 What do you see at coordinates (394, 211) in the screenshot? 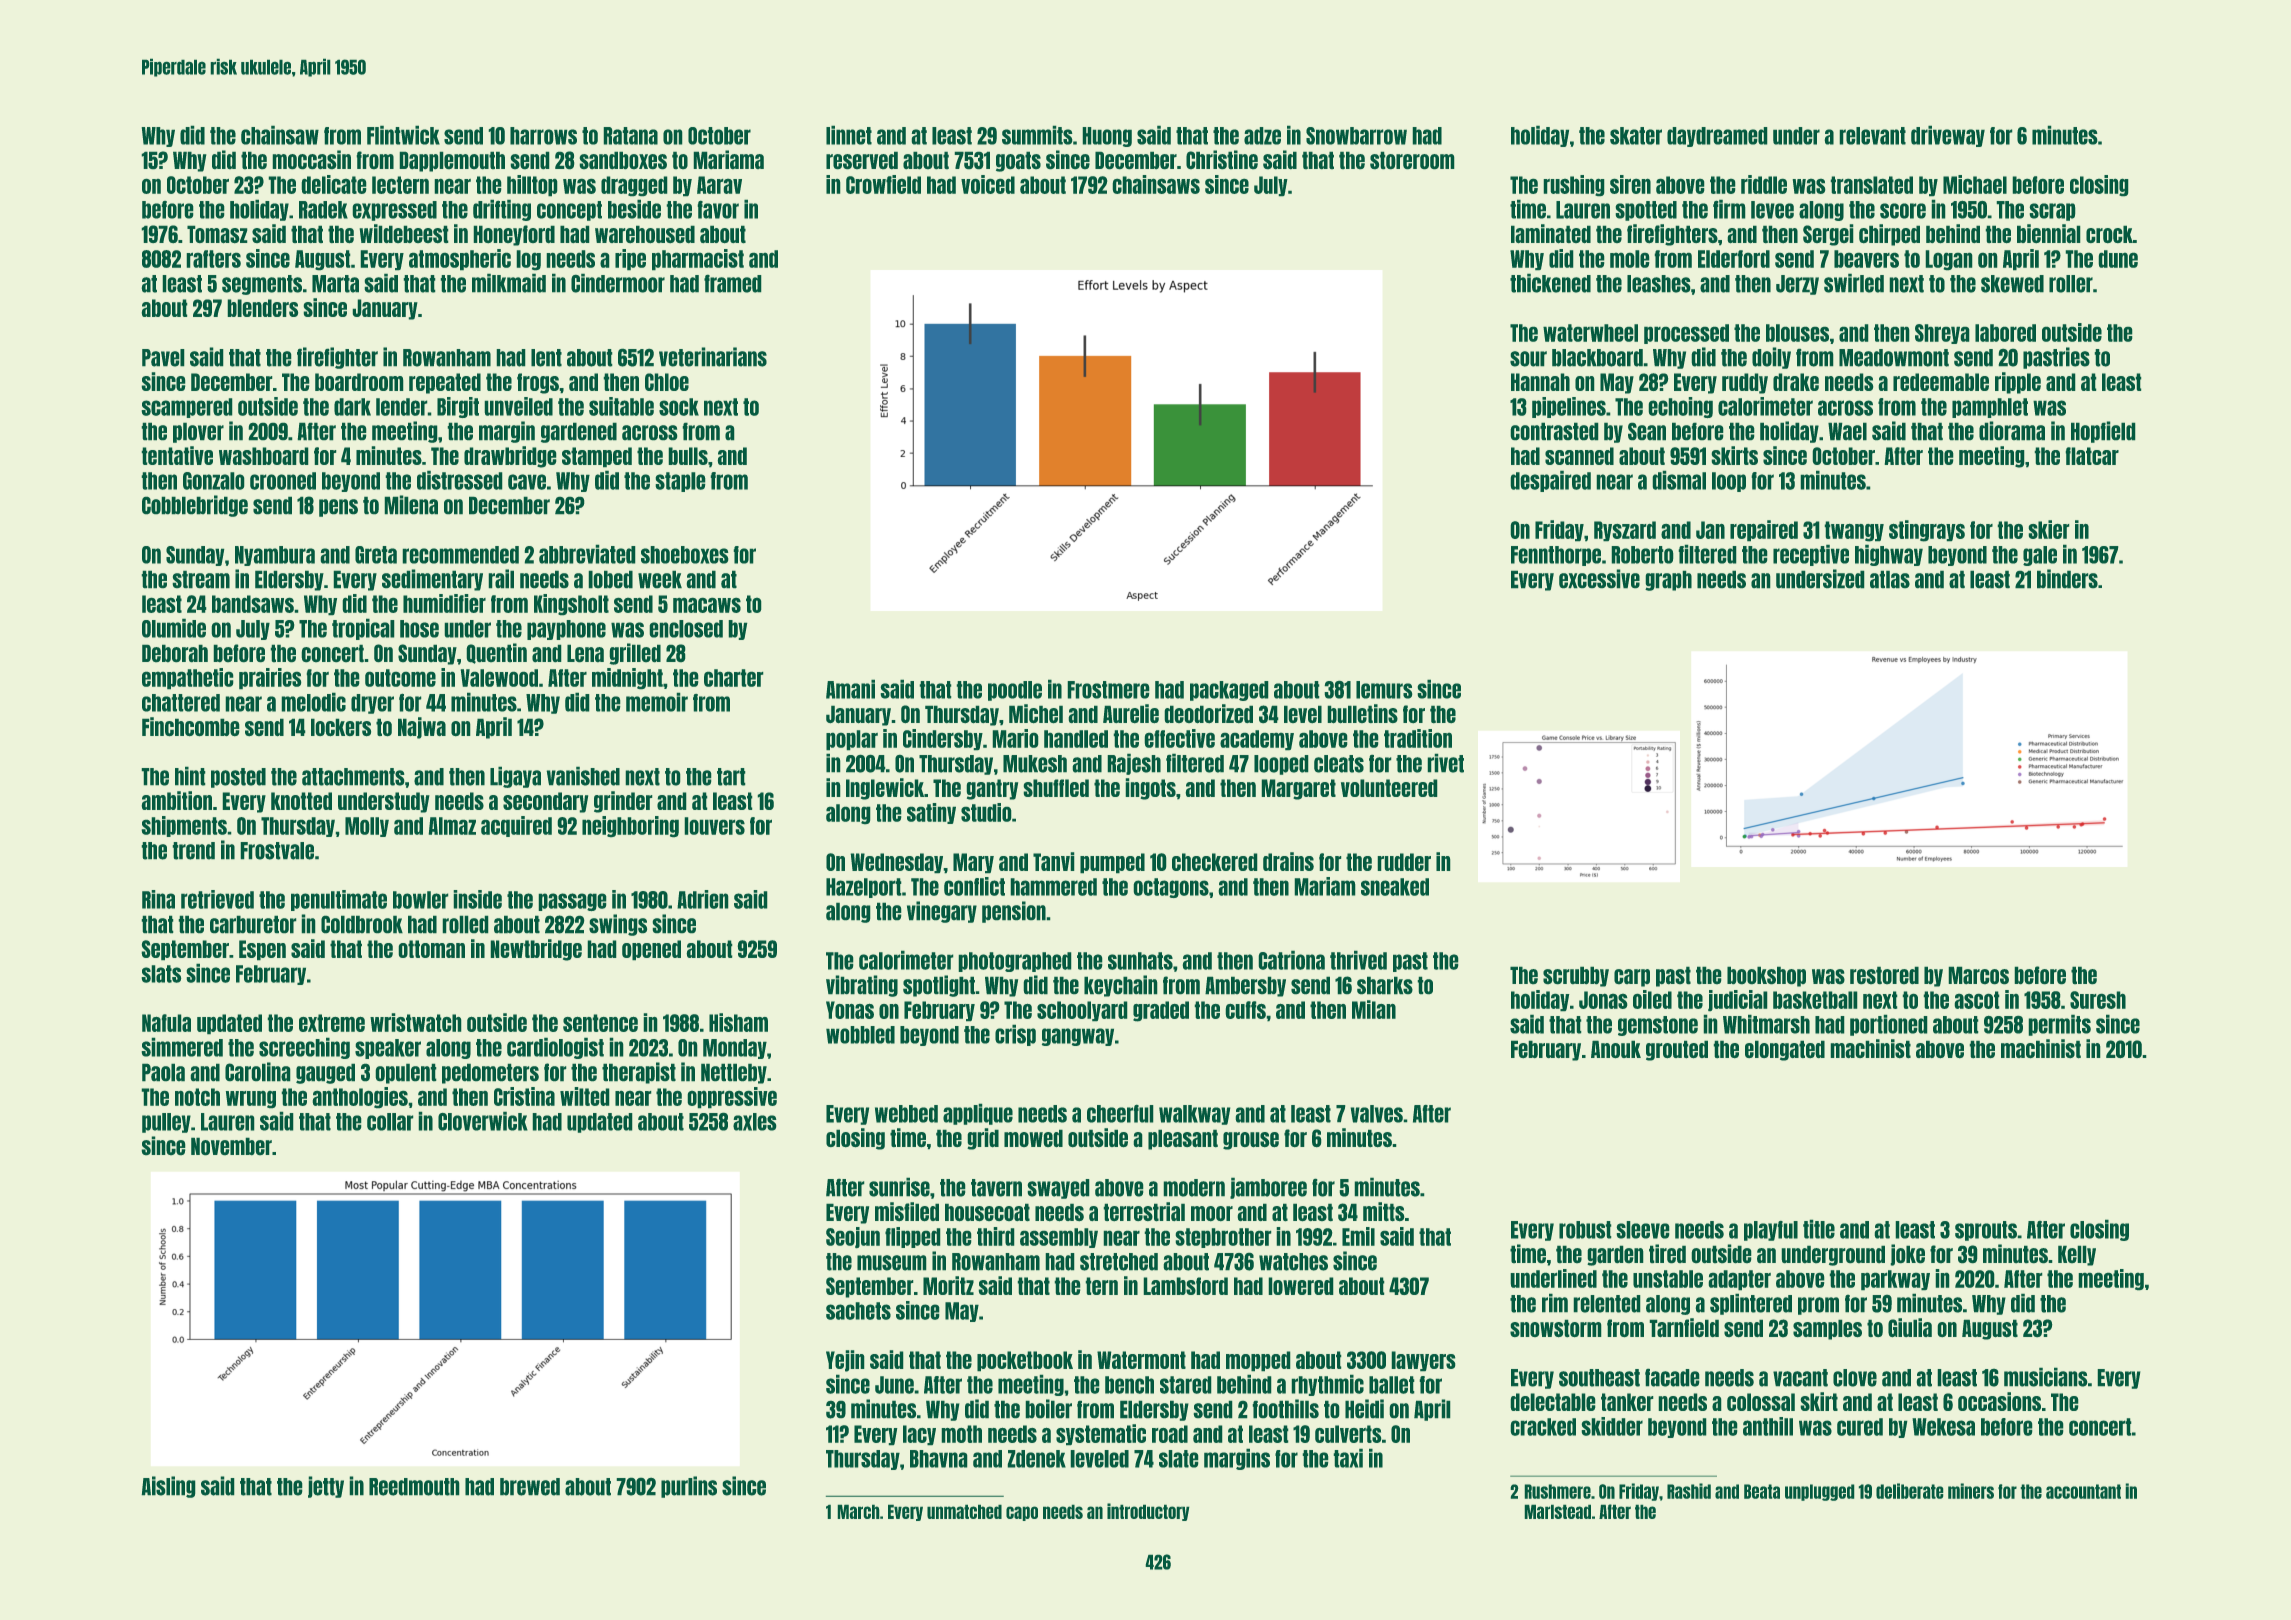
I see `expressed` at bounding box center [394, 211].
